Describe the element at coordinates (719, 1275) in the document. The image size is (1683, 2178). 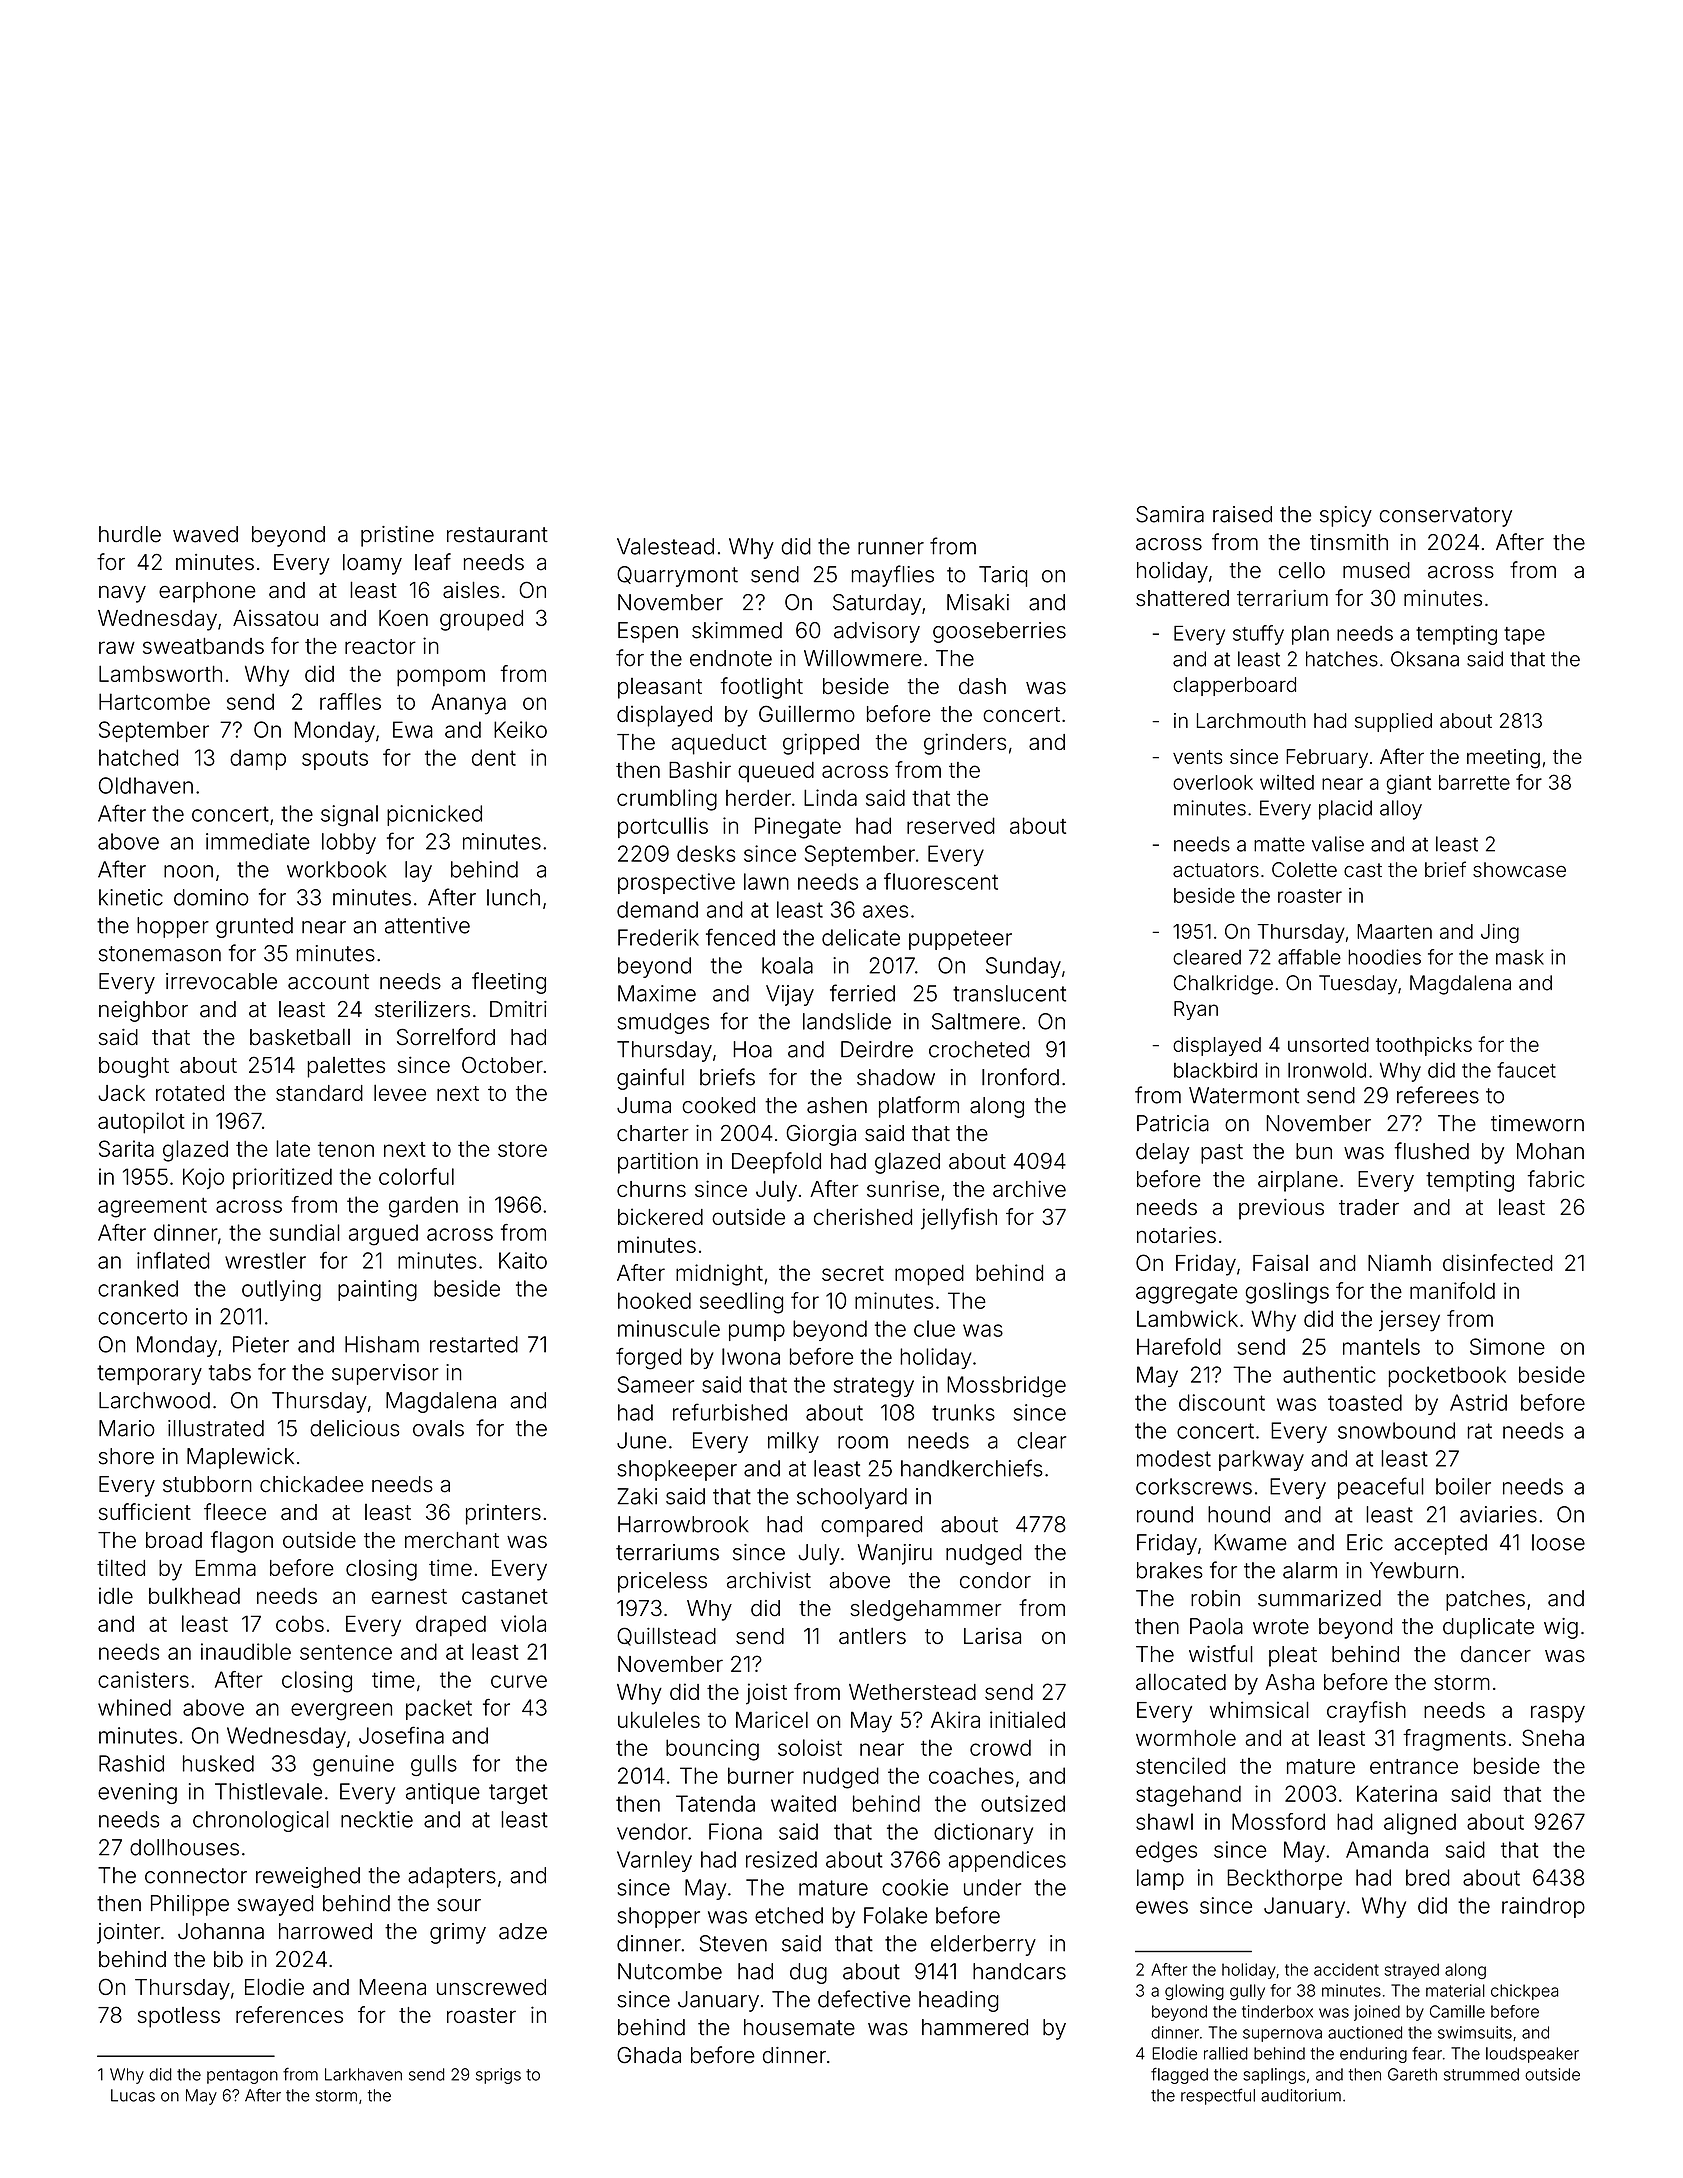
I see `midnight` at that location.
